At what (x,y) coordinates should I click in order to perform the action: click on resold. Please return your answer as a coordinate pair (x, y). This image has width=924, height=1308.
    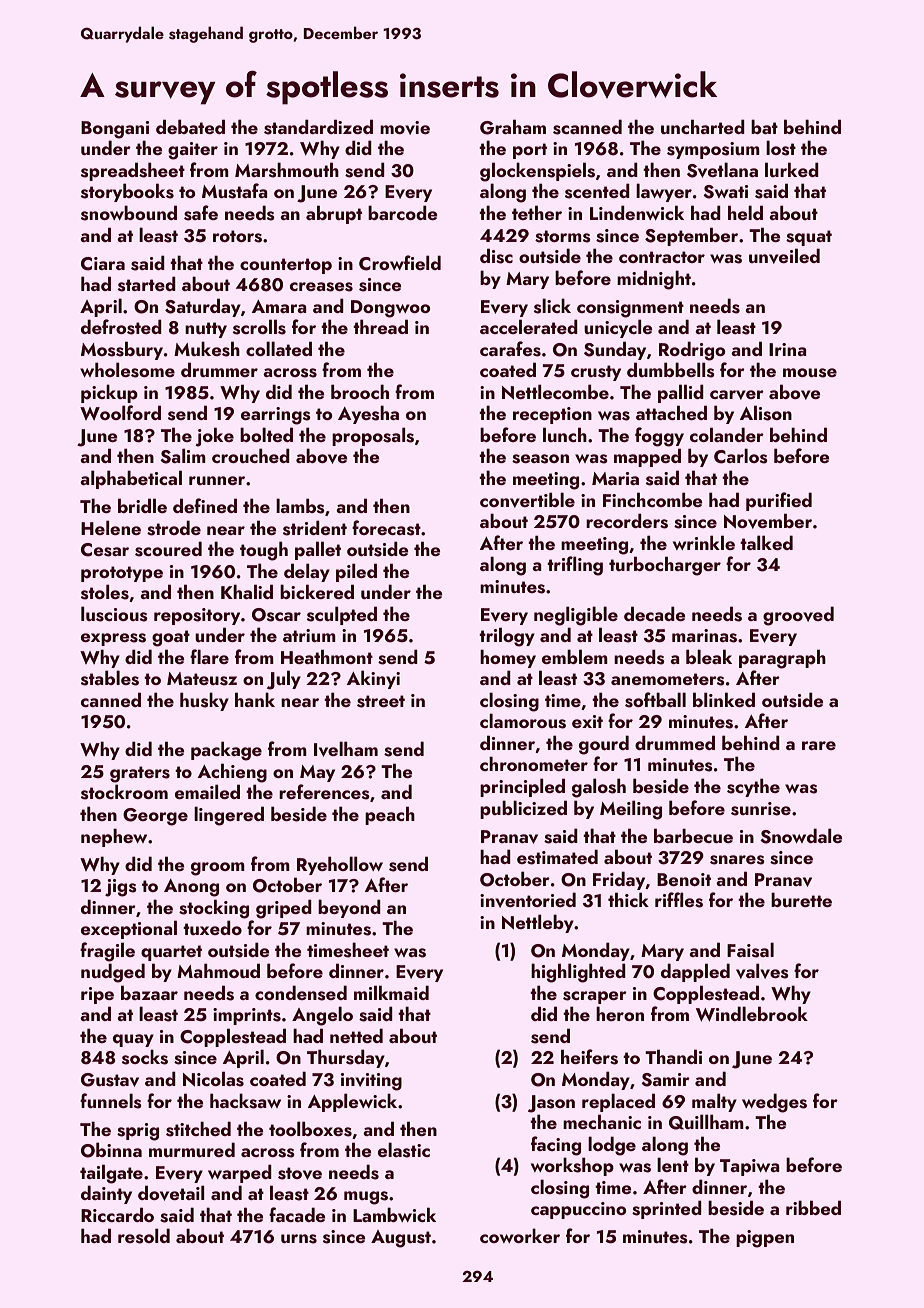
    Looking at the image, I should click on (144, 1236).
